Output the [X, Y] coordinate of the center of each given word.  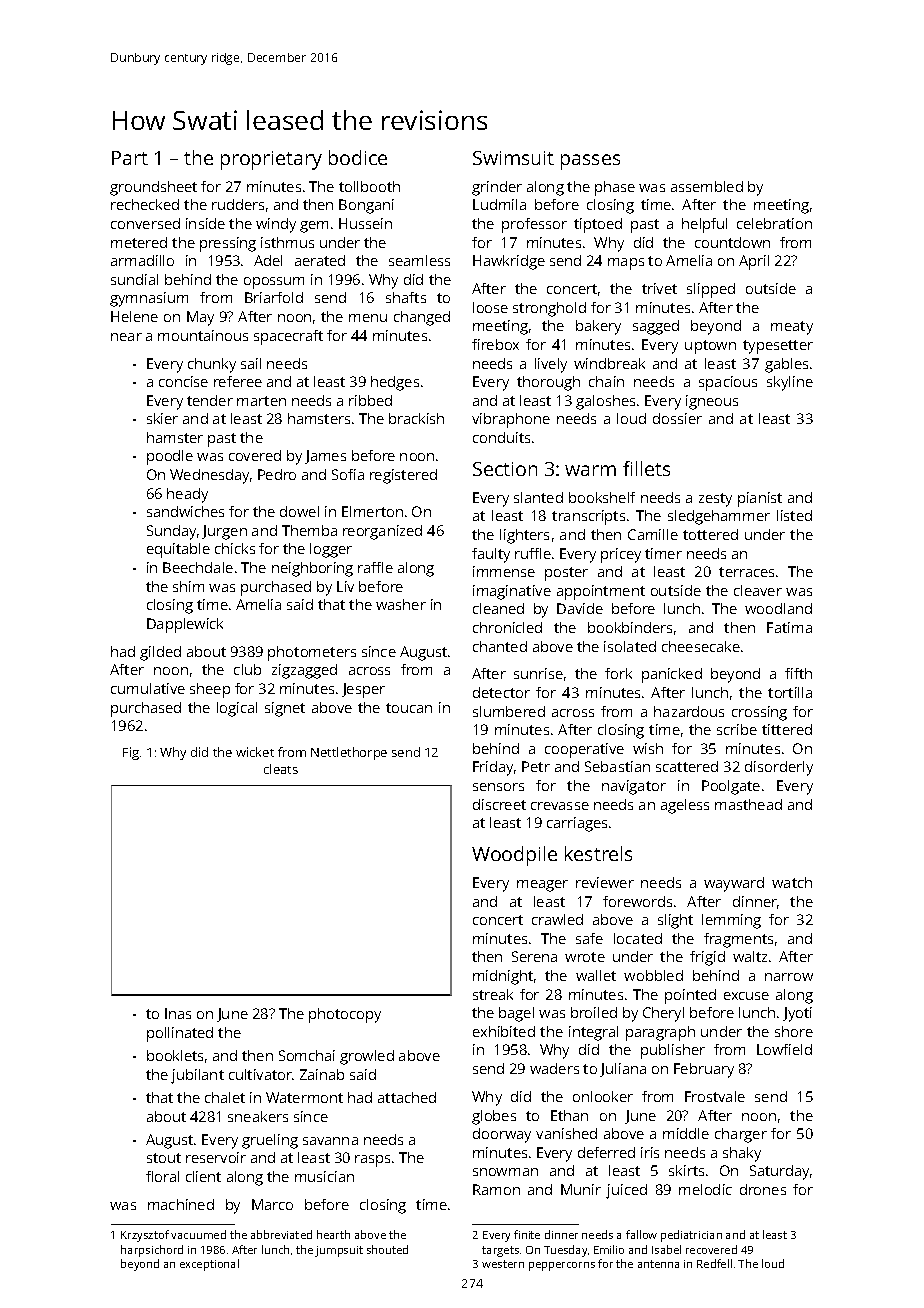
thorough [548, 383]
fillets [646, 468]
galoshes [605, 402]
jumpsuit [339, 1251]
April [754, 262]
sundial [134, 279]
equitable [178, 550]
